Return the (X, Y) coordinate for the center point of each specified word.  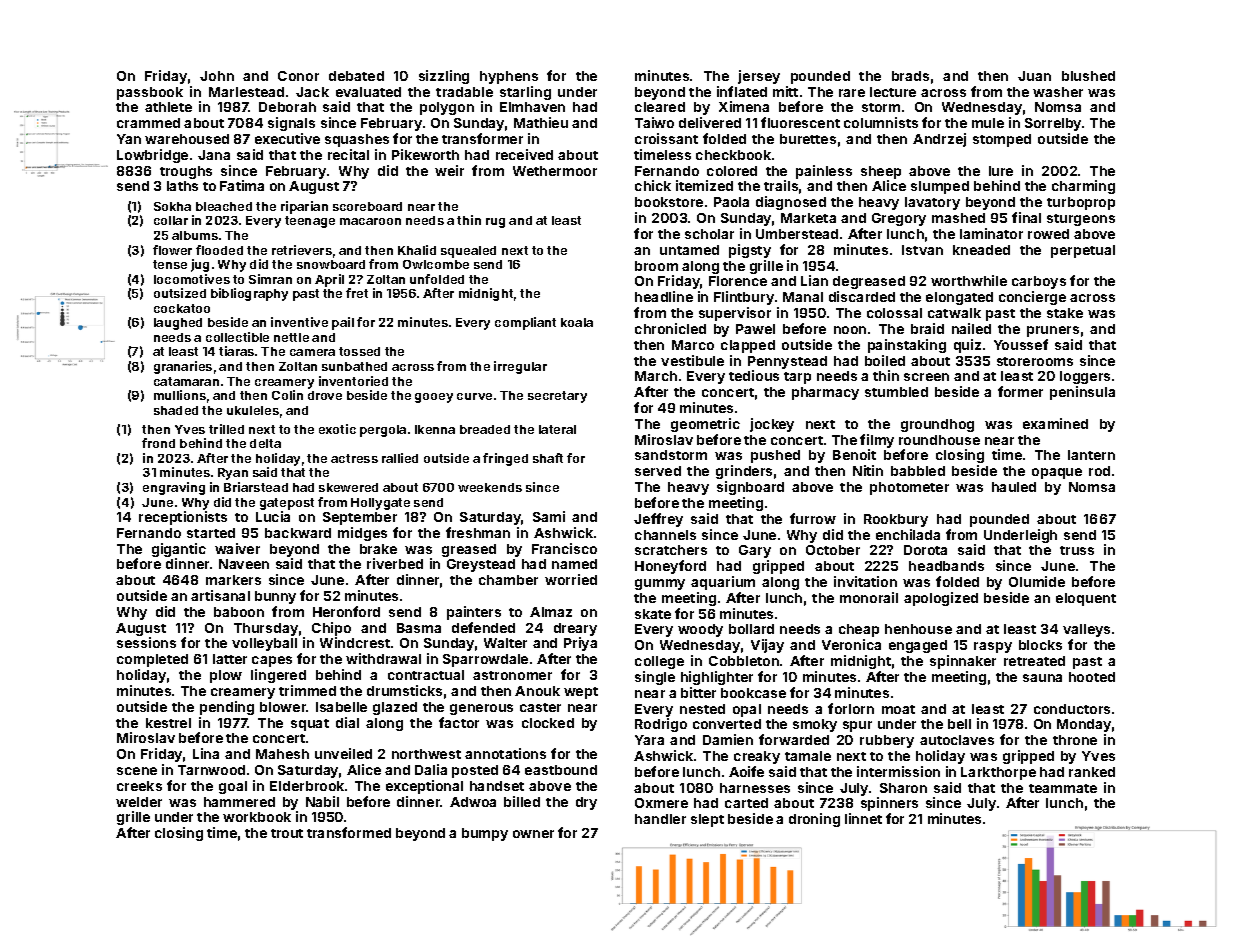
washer (1058, 92)
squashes (357, 140)
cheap (859, 630)
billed (522, 801)
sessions (146, 642)
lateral (557, 429)
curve (474, 396)
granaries (183, 367)
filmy (877, 441)
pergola (383, 431)
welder (139, 802)
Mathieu (541, 122)
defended (483, 627)
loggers (1085, 377)
